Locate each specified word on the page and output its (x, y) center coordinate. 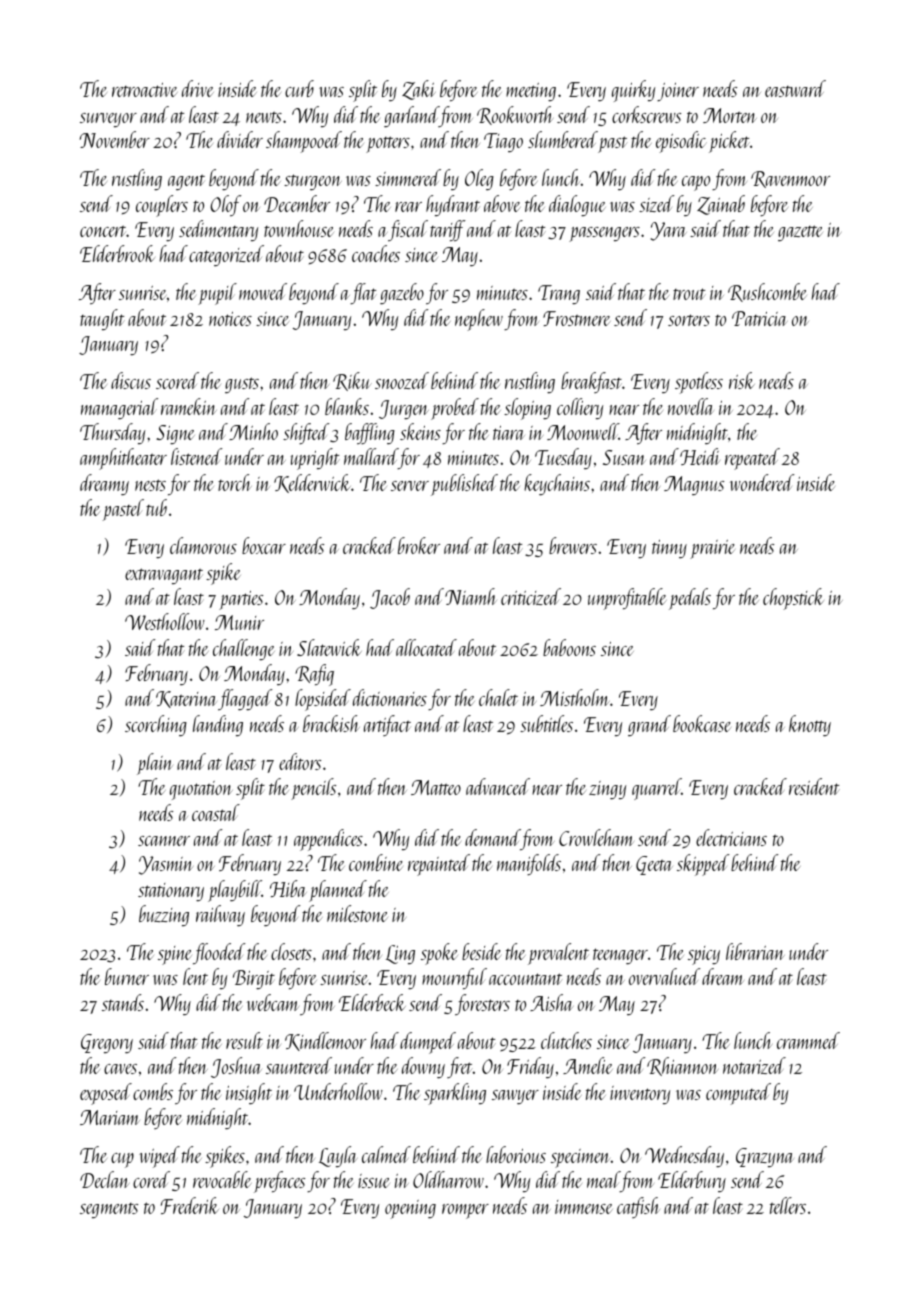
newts (264, 117)
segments (109, 1210)
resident (814, 786)
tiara (509, 433)
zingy (607, 790)
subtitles (546, 723)
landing (218, 725)
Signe (175, 434)
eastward (795, 88)
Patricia (759, 318)
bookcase (702, 723)
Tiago (503, 142)
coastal (216, 812)
